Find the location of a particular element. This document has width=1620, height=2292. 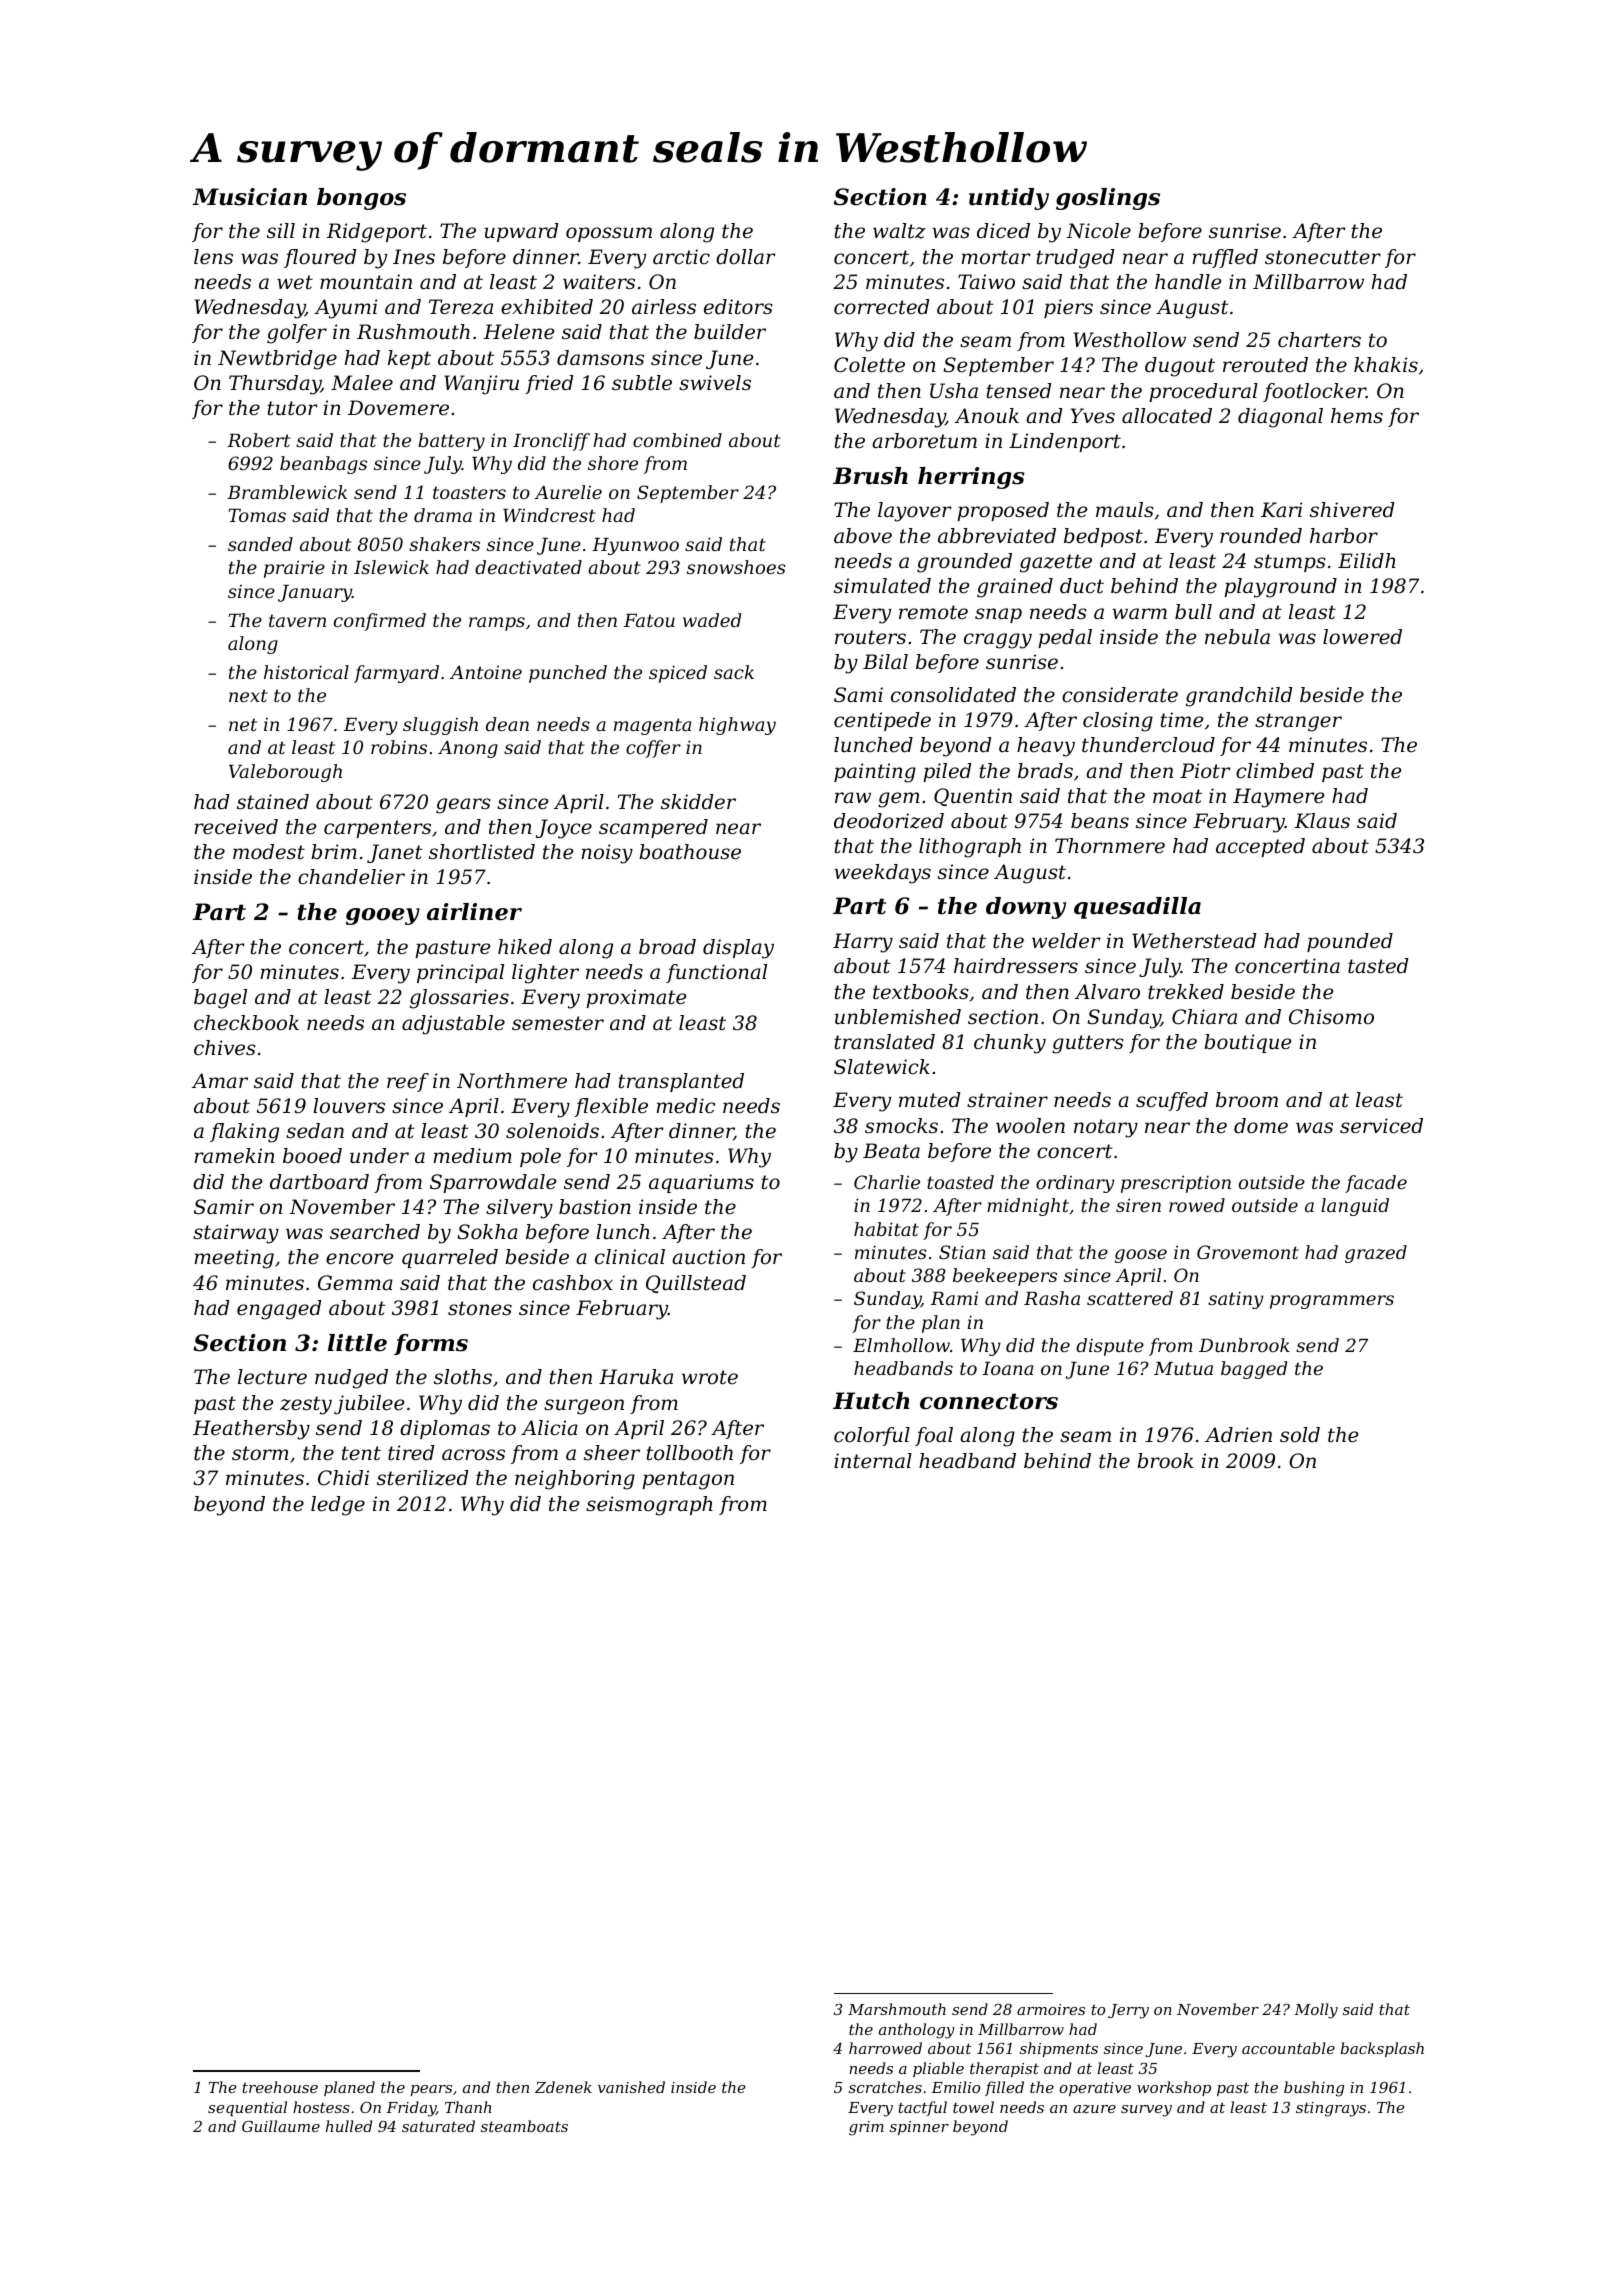

clinical is located at coordinates (630, 1257).
